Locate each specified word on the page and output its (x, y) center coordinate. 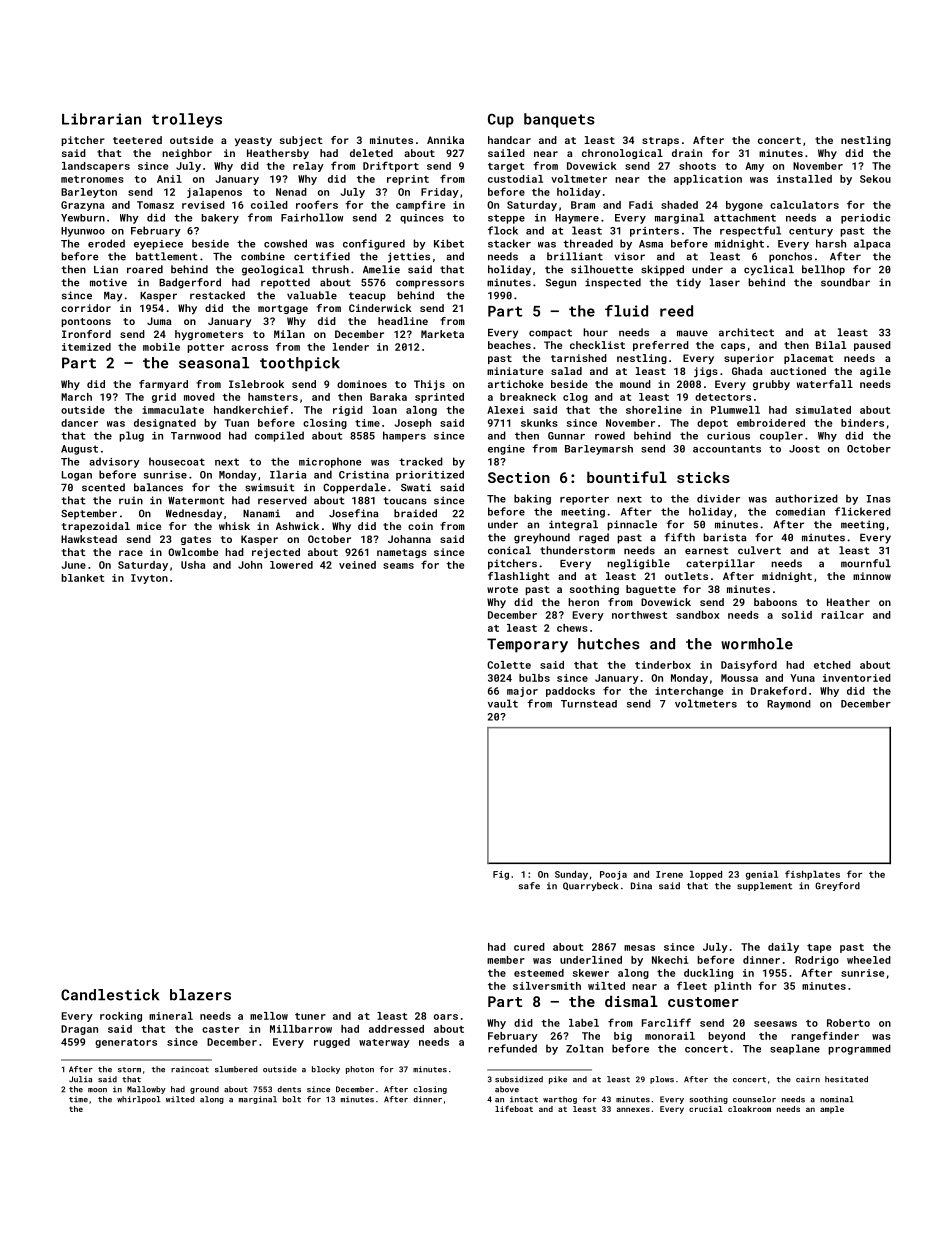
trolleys (187, 120)
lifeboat (514, 1109)
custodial (515, 179)
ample (832, 1110)
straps (660, 141)
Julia (80, 1079)
